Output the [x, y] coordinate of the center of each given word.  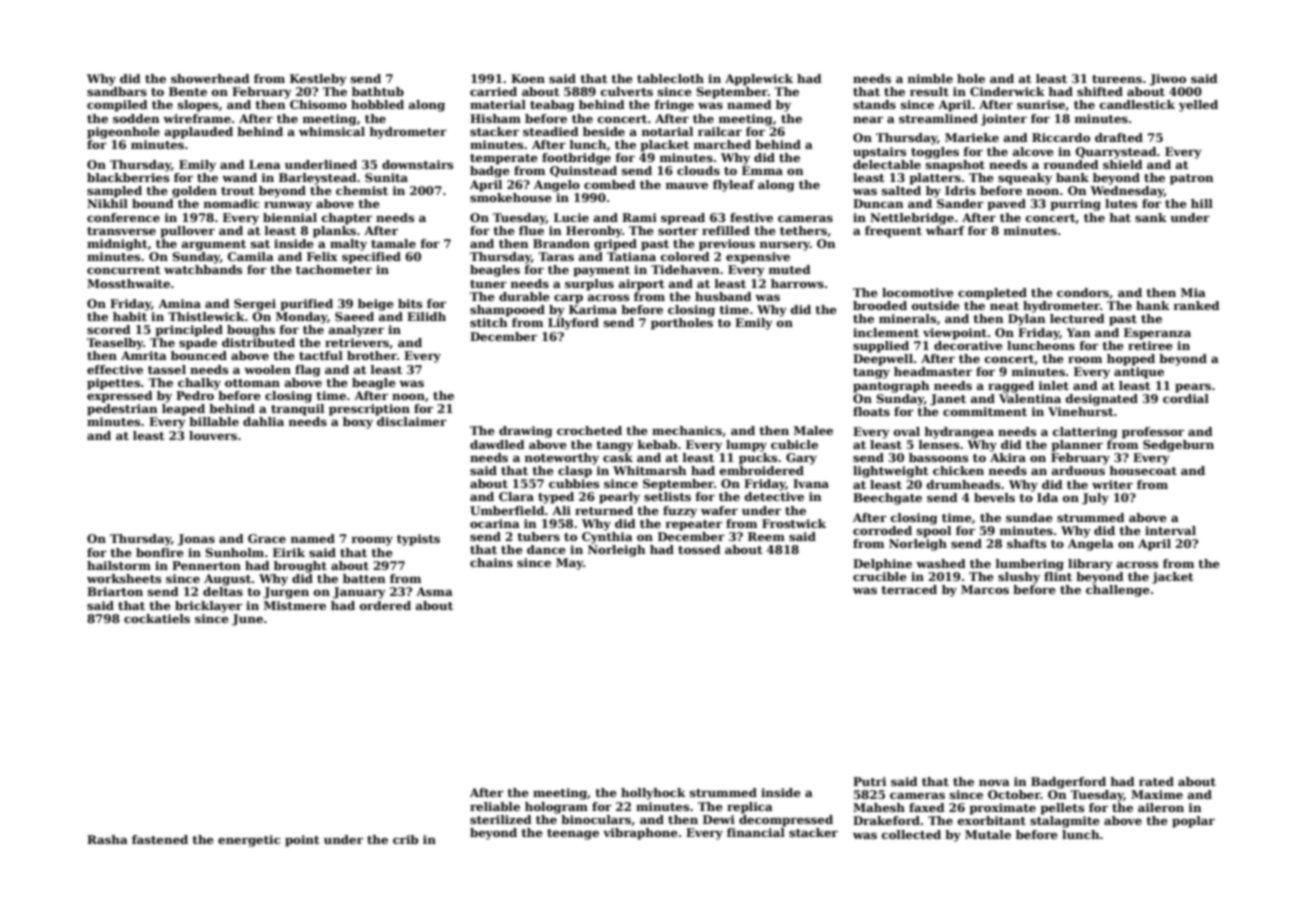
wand [239, 177]
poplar [1193, 822]
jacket [1173, 578]
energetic [249, 841]
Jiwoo [1167, 80]
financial [756, 832]
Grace [267, 538]
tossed [699, 549]
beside [604, 131]
